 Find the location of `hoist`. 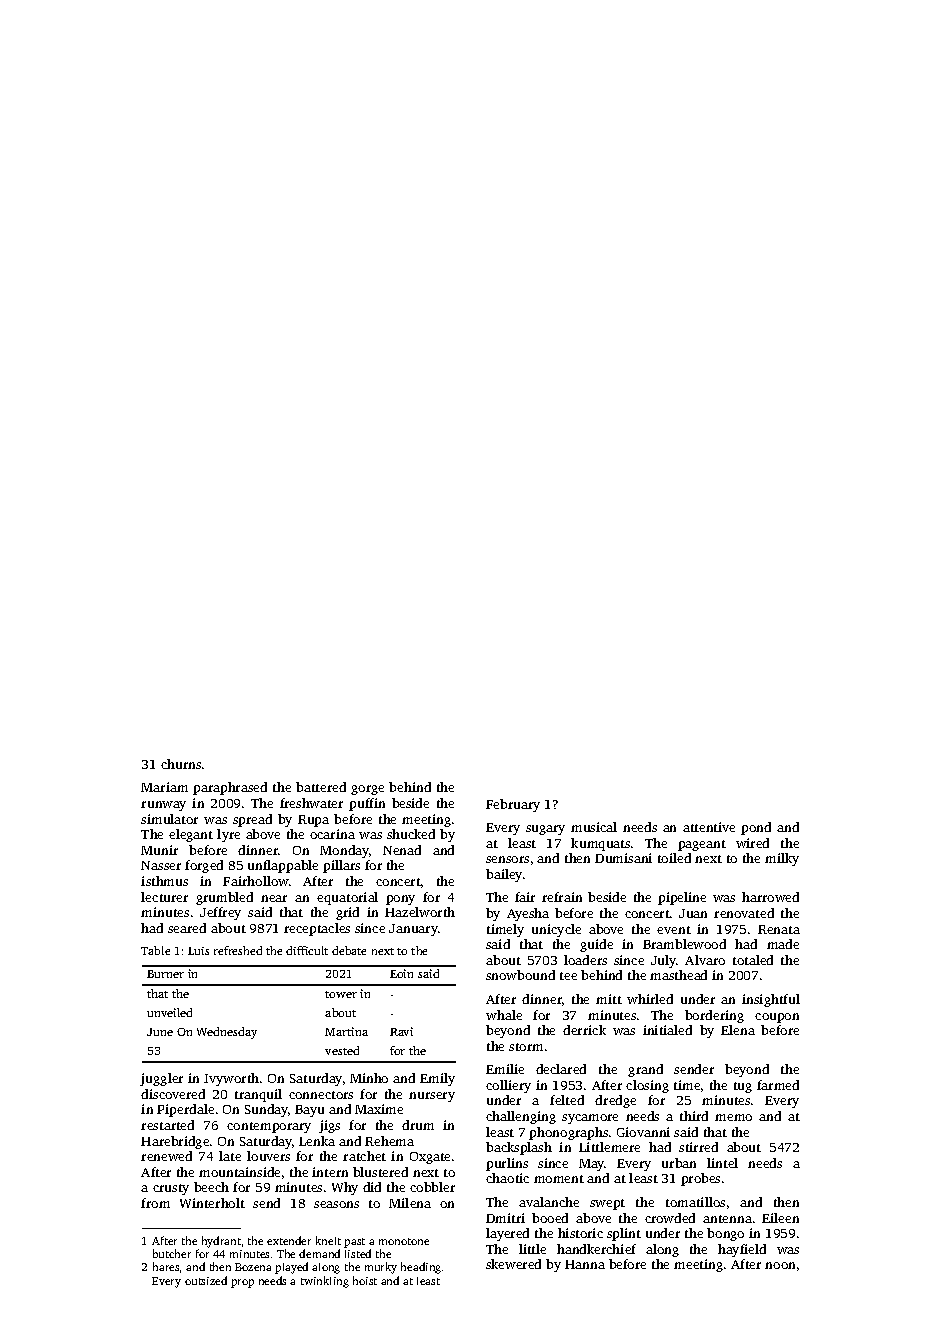

hoist is located at coordinates (365, 1280).
